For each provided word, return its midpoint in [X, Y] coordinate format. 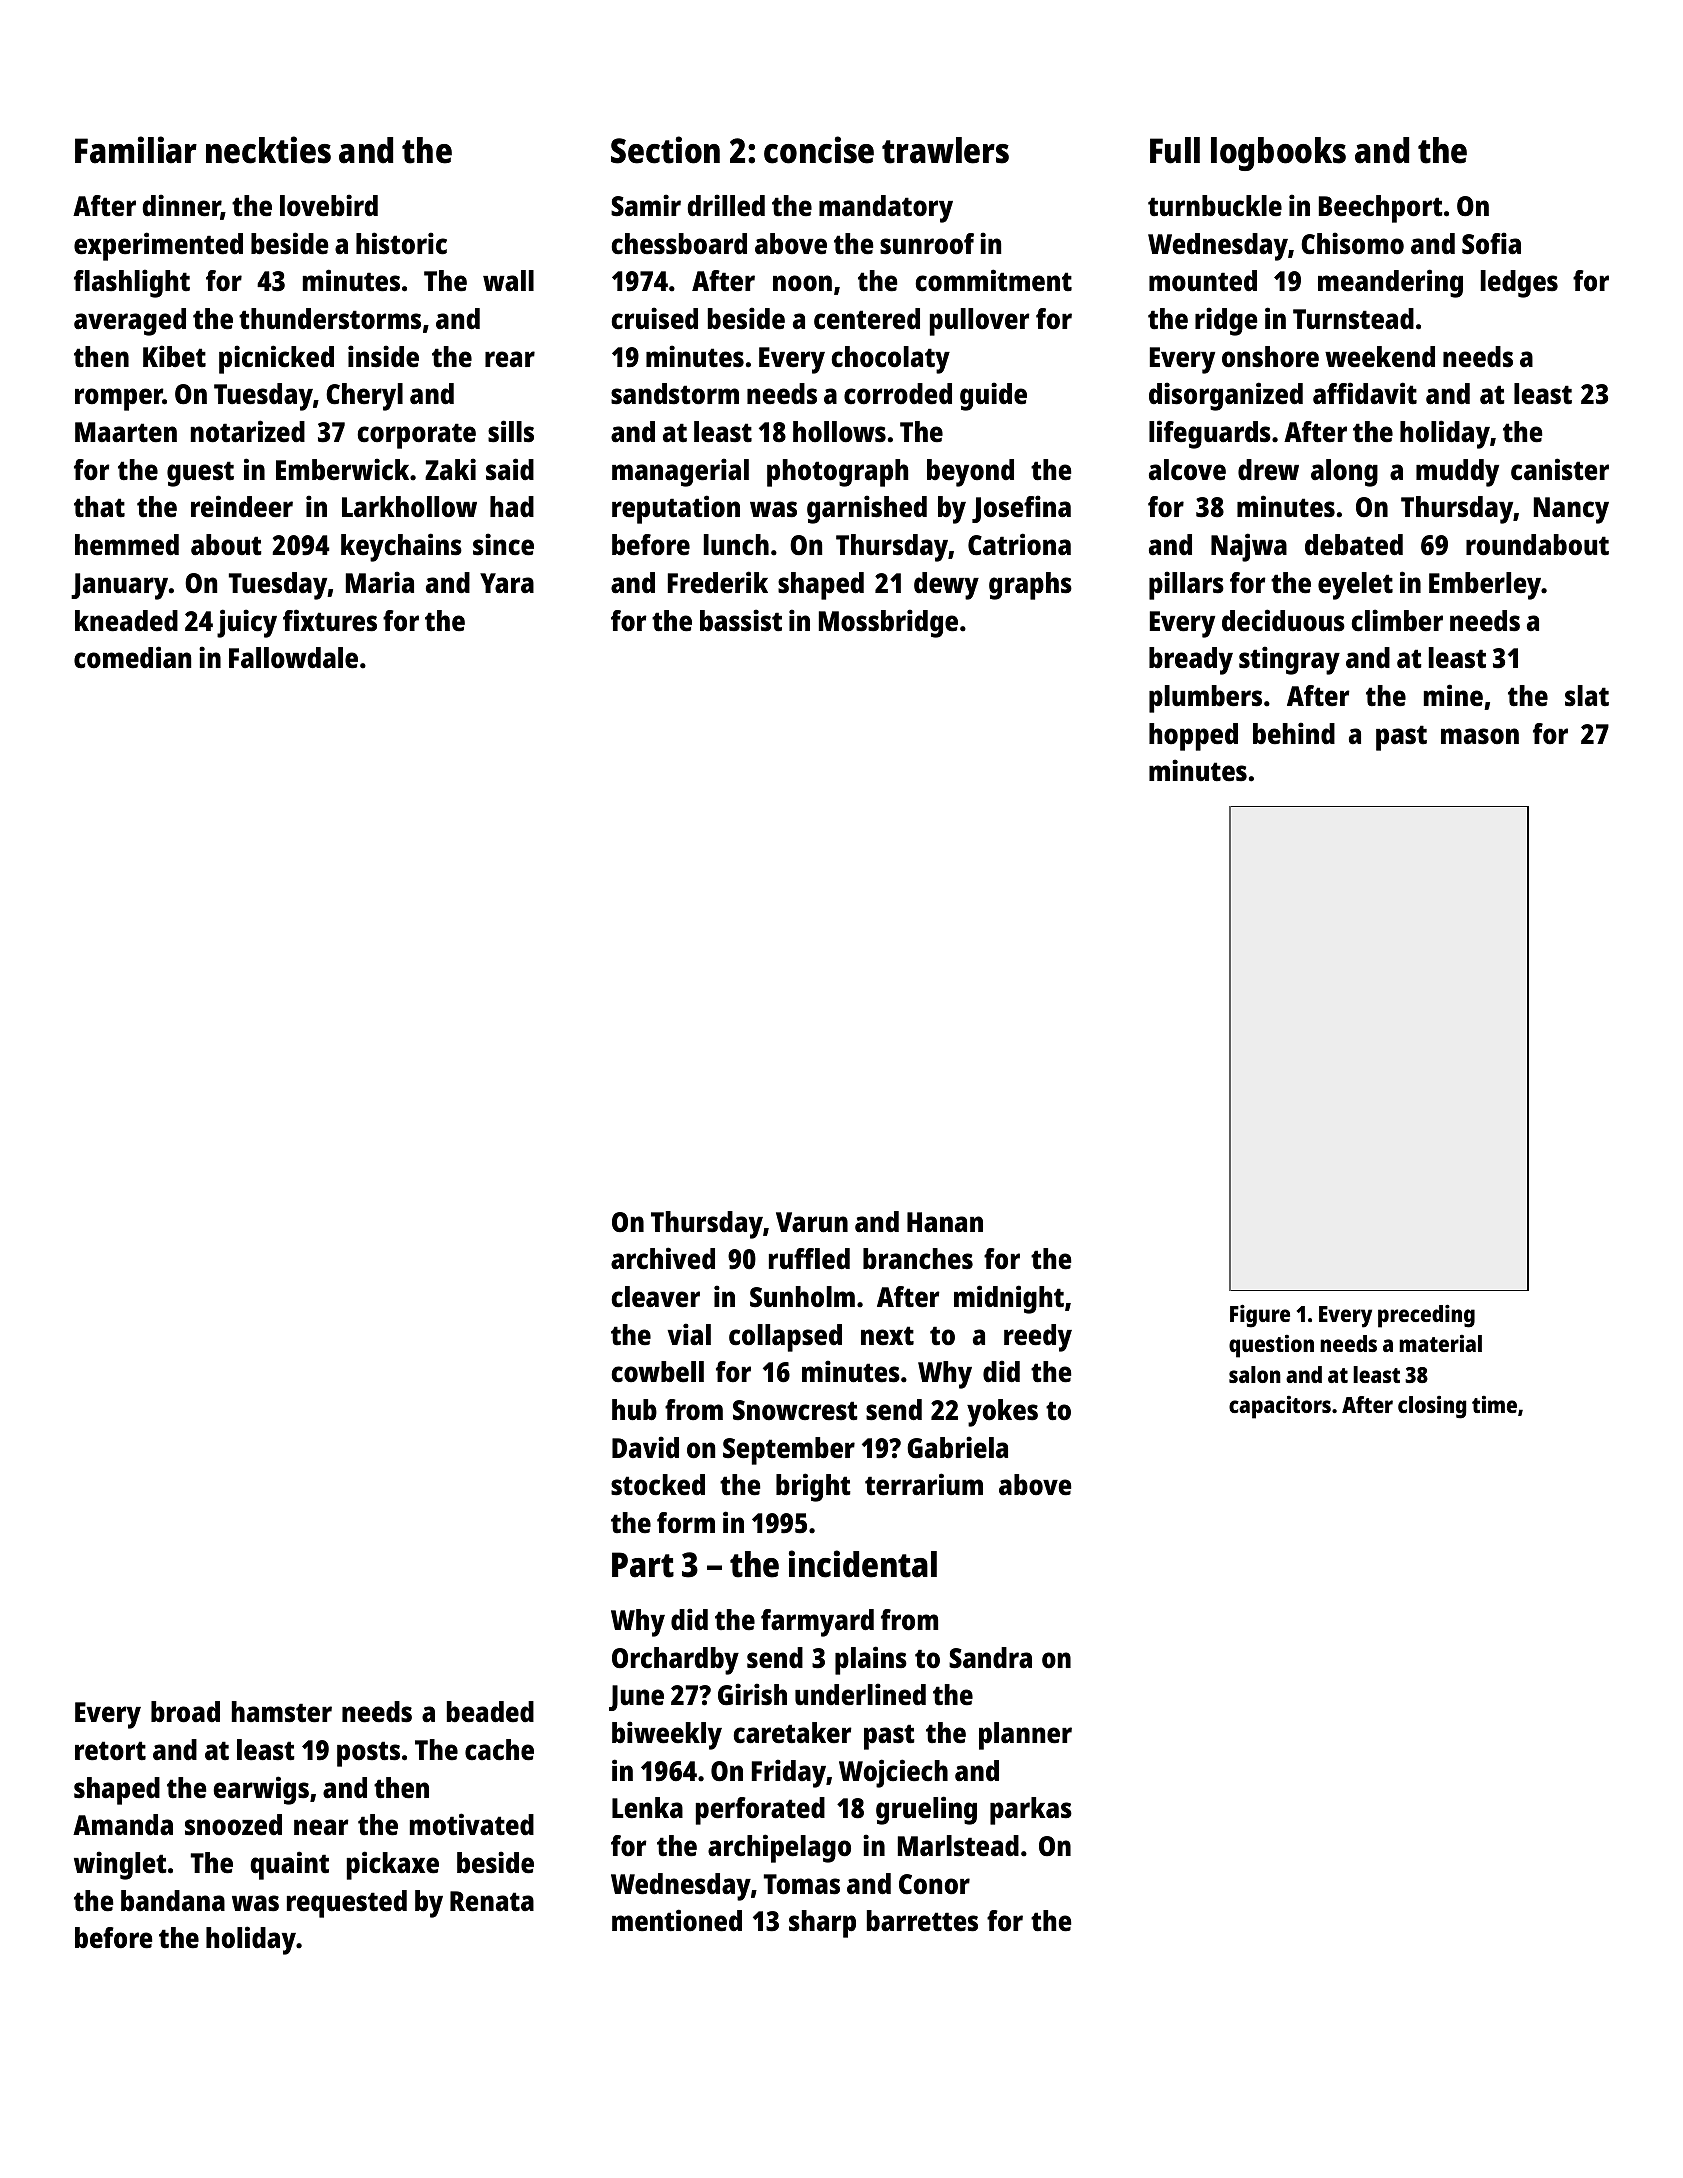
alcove [1187, 470]
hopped [1193, 737]
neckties [268, 150]
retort [110, 1751]
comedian [132, 657]
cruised [654, 318]
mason [1480, 736]
